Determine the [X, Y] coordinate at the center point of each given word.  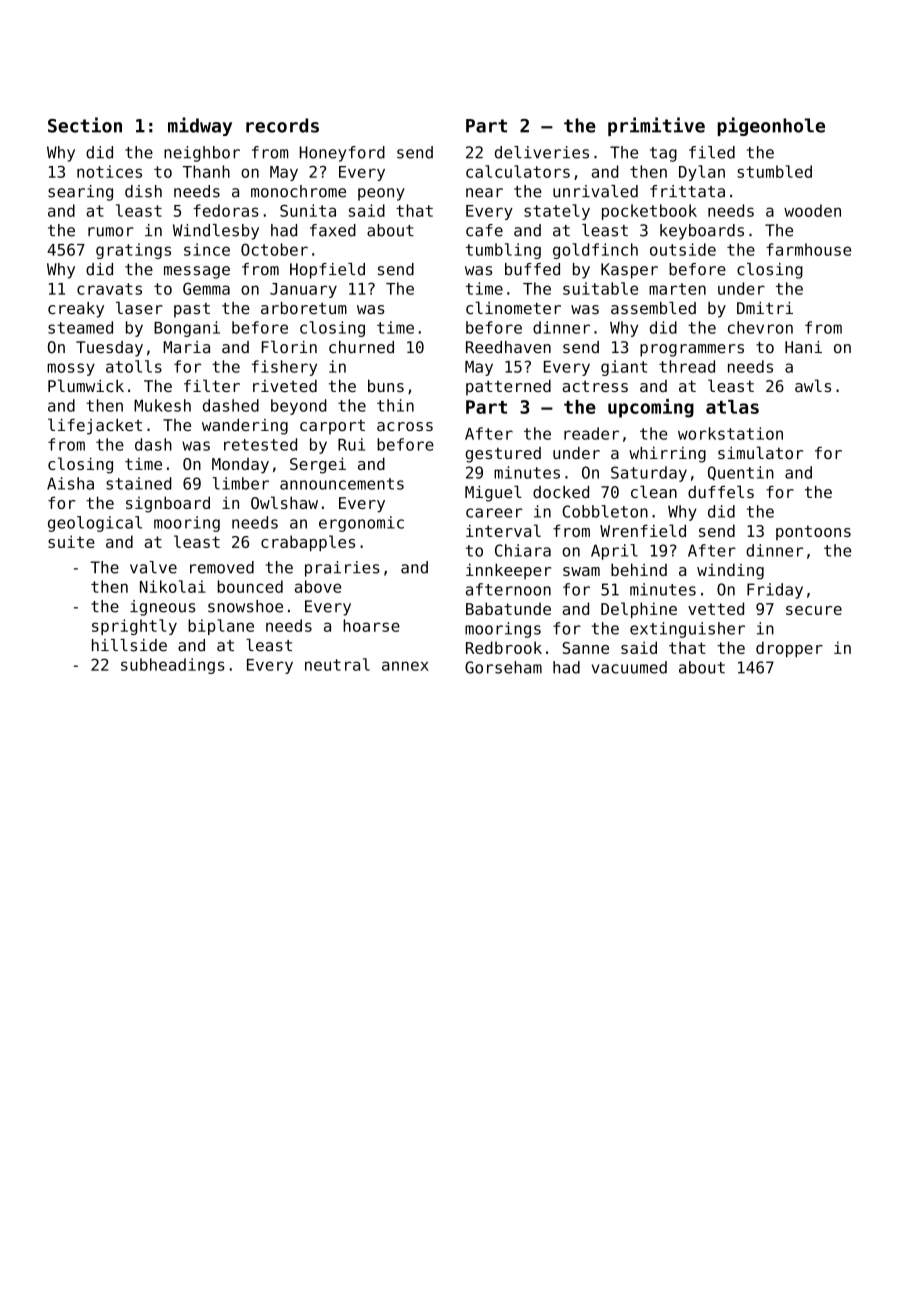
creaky [76, 310]
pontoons [813, 532]
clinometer [513, 308]
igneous [163, 608]
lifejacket [95, 426]
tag [663, 154]
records [282, 125]
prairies [342, 569]
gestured [503, 455]
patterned [508, 388]
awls [813, 385]
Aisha [70, 483]
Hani [803, 347]
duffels [721, 491]
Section [85, 125]
